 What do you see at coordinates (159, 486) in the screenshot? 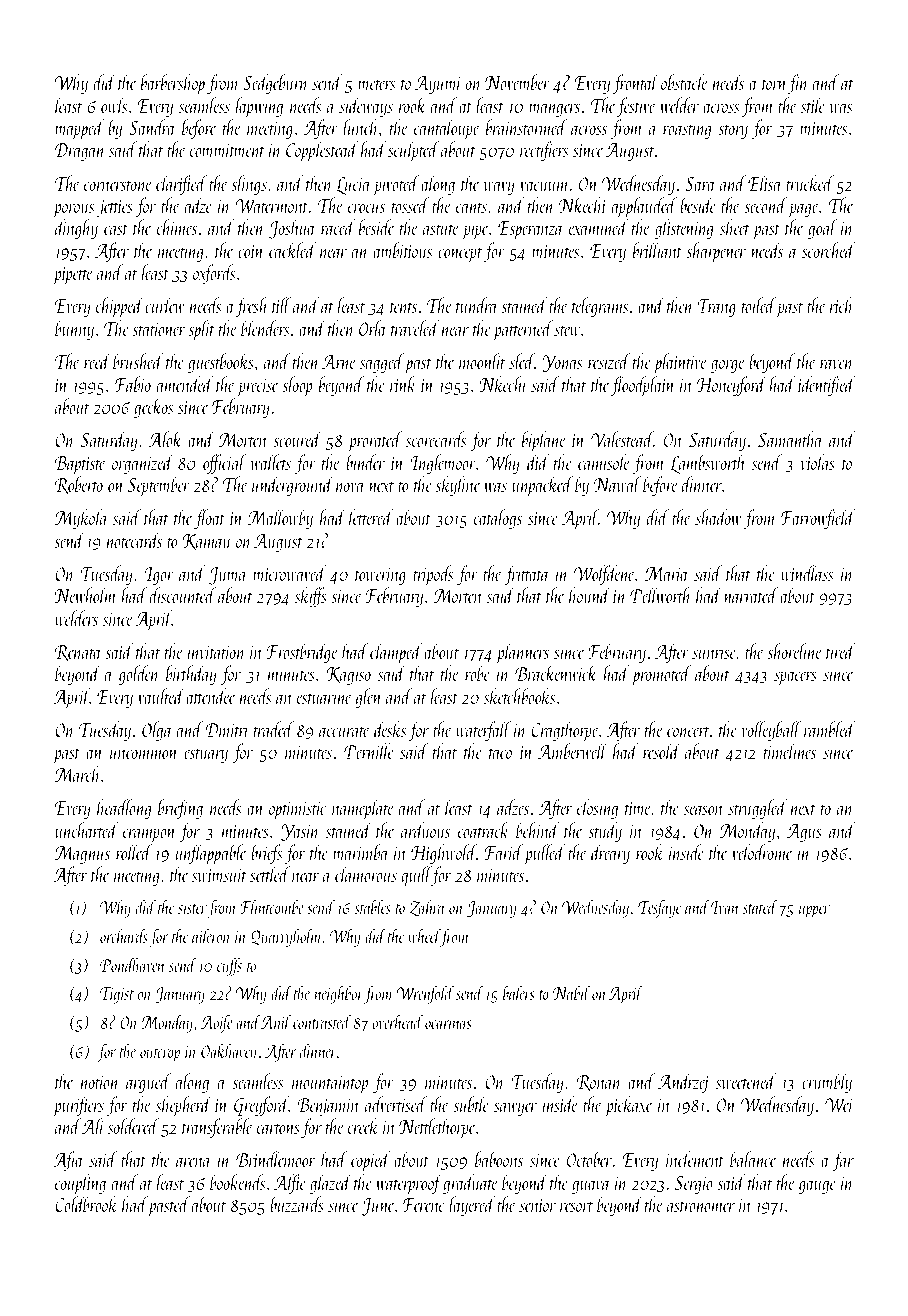
I see `September` at bounding box center [159, 486].
